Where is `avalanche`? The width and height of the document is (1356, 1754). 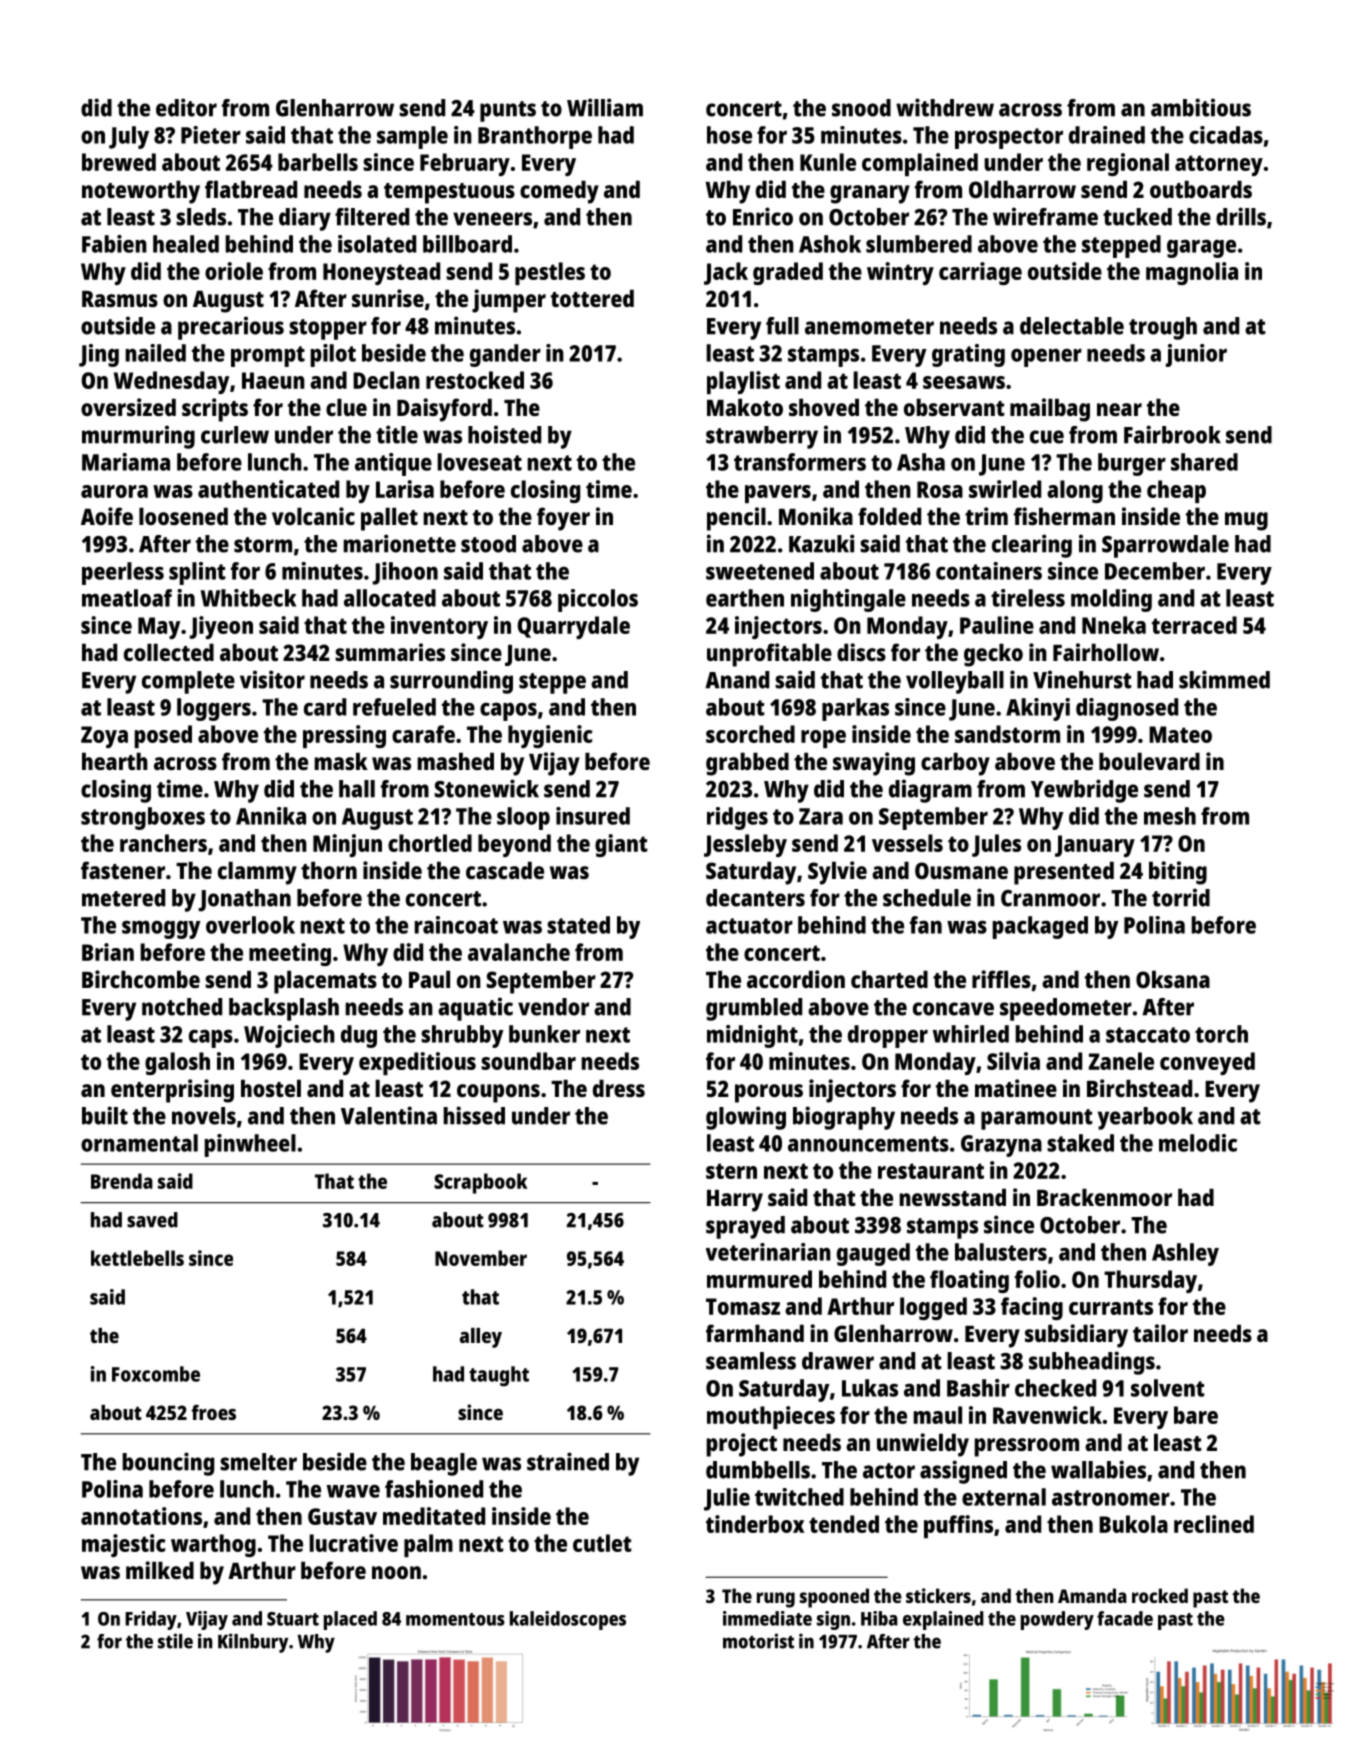 avalanche is located at coordinates (519, 952).
